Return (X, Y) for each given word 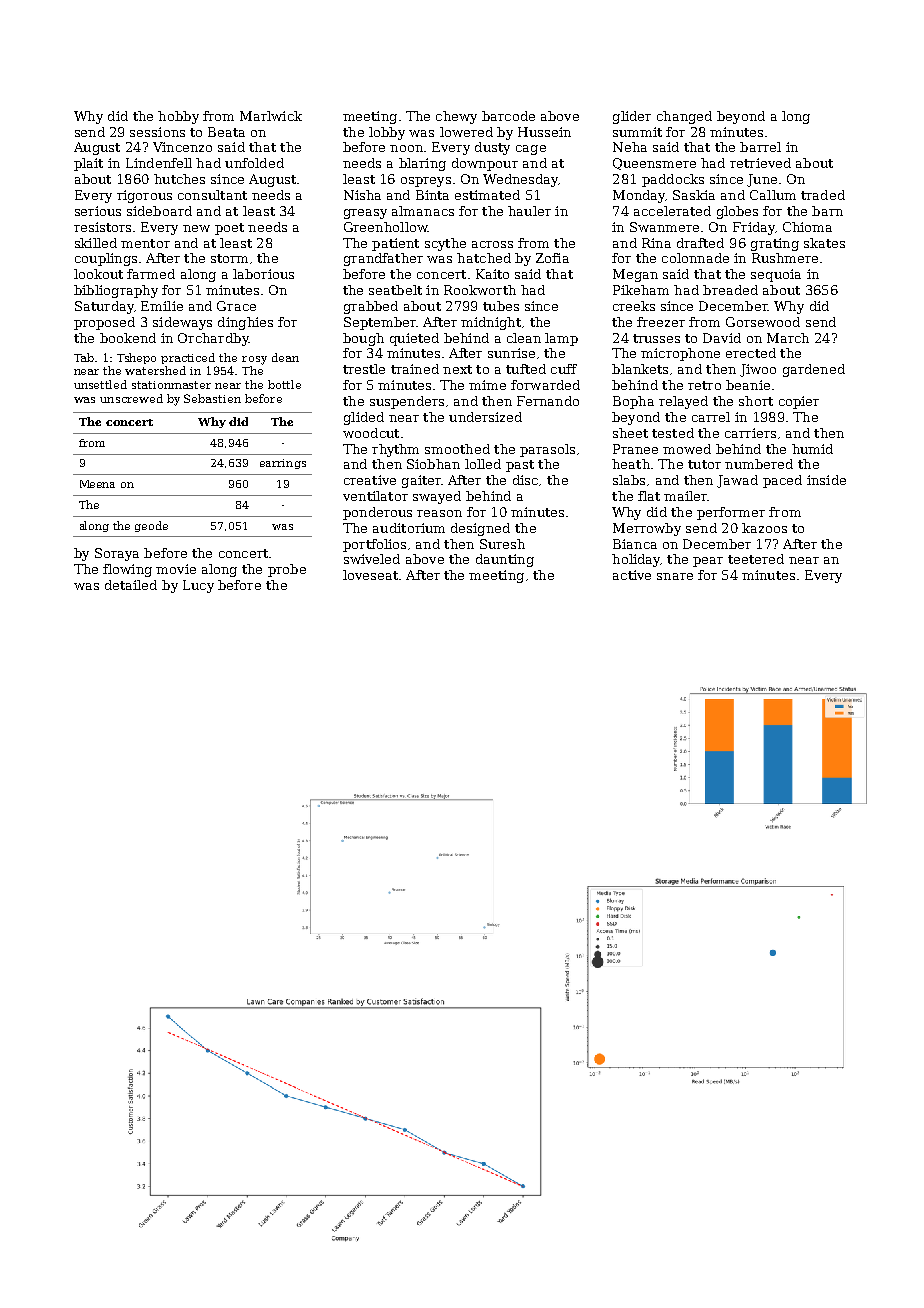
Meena (97, 484)
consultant (212, 195)
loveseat (370, 575)
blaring (422, 164)
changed (684, 117)
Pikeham (641, 290)
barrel (760, 147)
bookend (128, 338)
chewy (456, 117)
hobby (178, 117)
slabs (629, 480)
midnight (491, 323)
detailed (131, 585)
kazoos (764, 528)
